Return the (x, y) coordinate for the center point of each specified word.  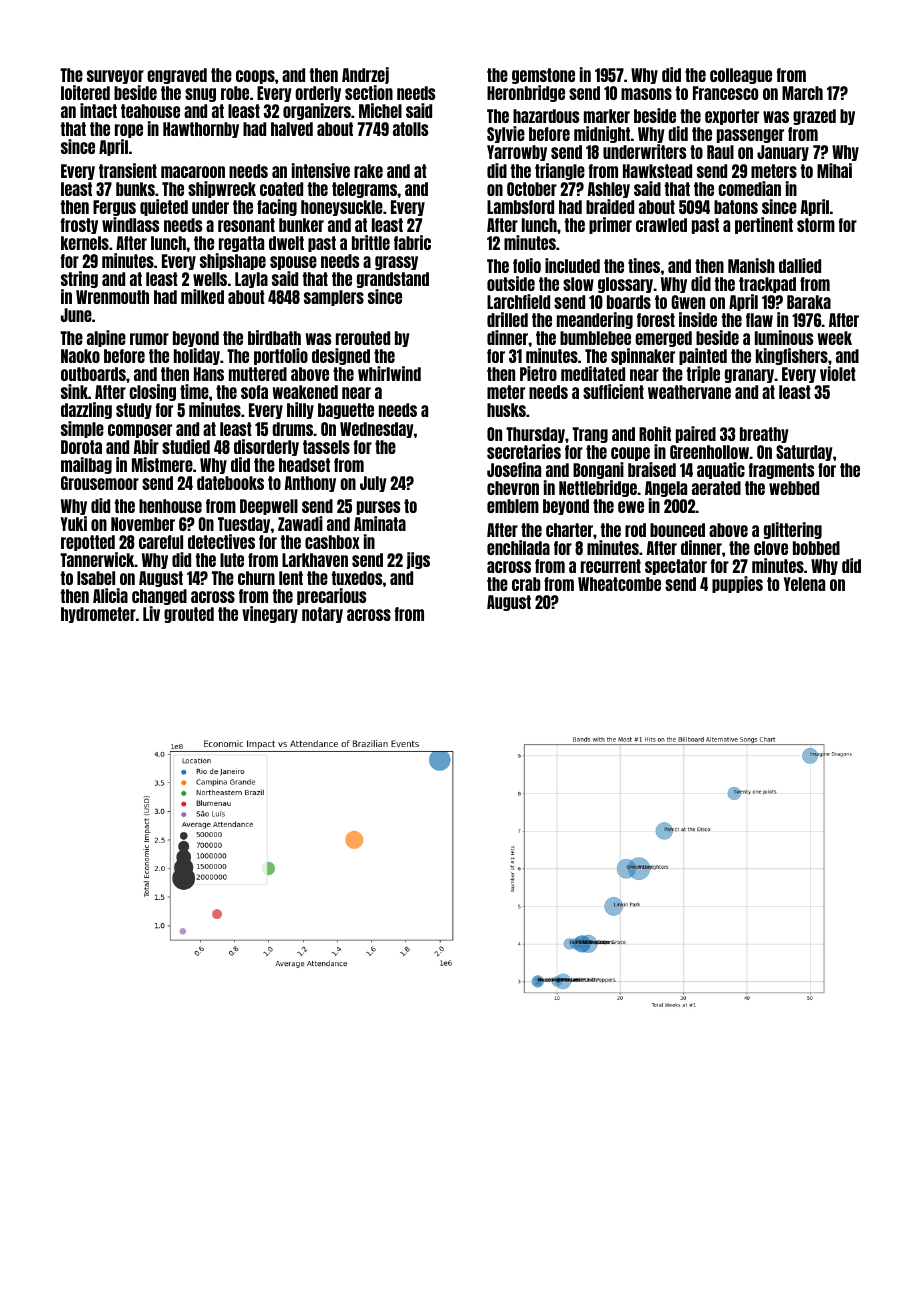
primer (610, 225)
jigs (418, 560)
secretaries (524, 451)
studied (186, 446)
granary (749, 376)
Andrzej (365, 75)
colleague (741, 76)
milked (202, 296)
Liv (151, 613)
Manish (751, 265)
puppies (737, 584)
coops (255, 77)
